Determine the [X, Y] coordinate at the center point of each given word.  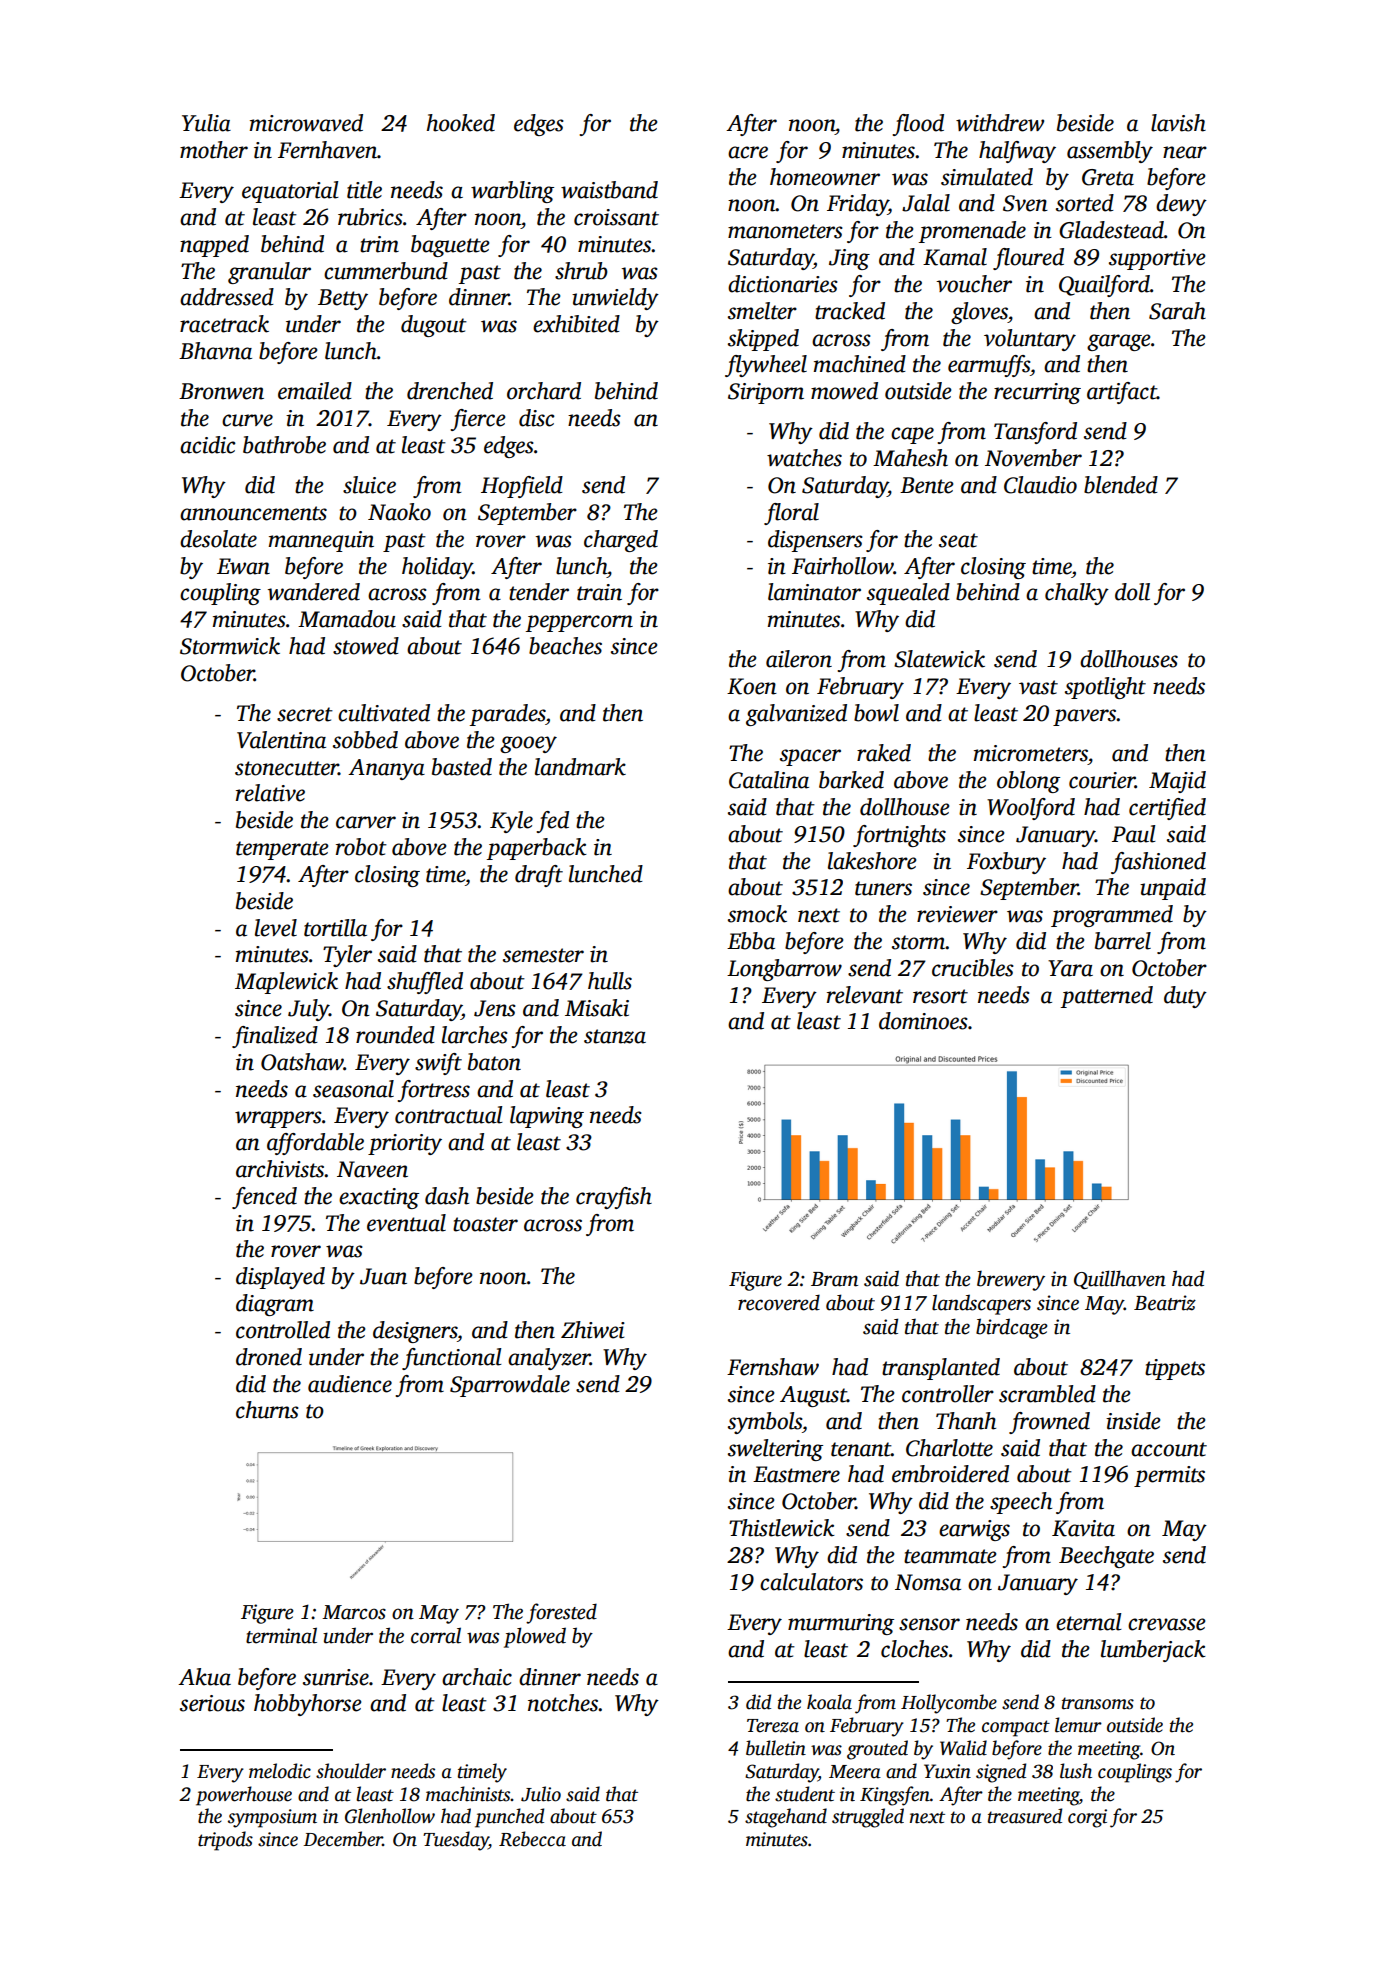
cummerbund [386, 271]
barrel [1123, 941]
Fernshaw [773, 1367]
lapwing [547, 1117]
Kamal [955, 257]
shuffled [425, 983]
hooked [461, 123]
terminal [281, 1635]
